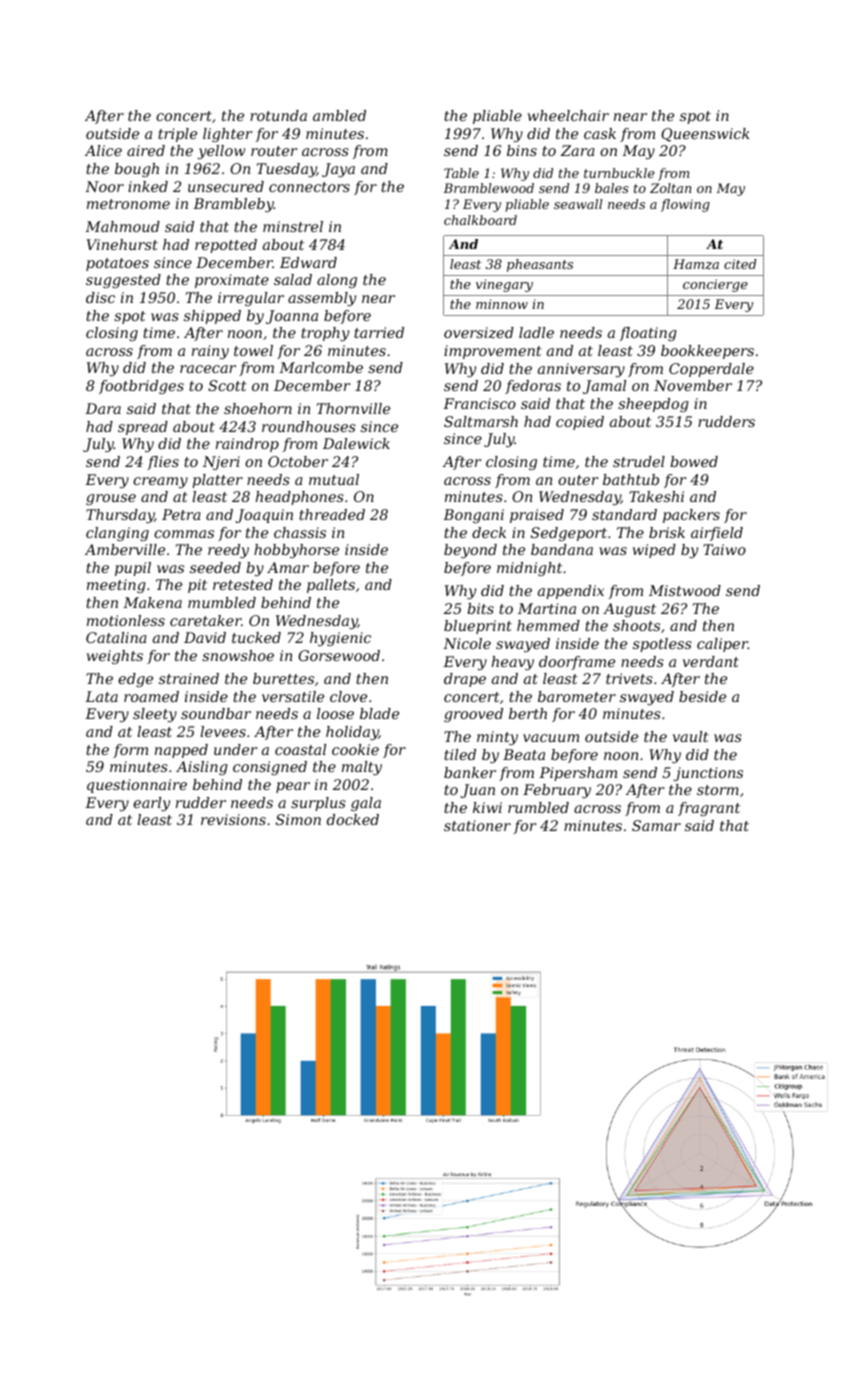 The width and height of the screenshot is (849, 1400). Describe the element at coordinates (100, 297) in the screenshot. I see `disc` at that location.
